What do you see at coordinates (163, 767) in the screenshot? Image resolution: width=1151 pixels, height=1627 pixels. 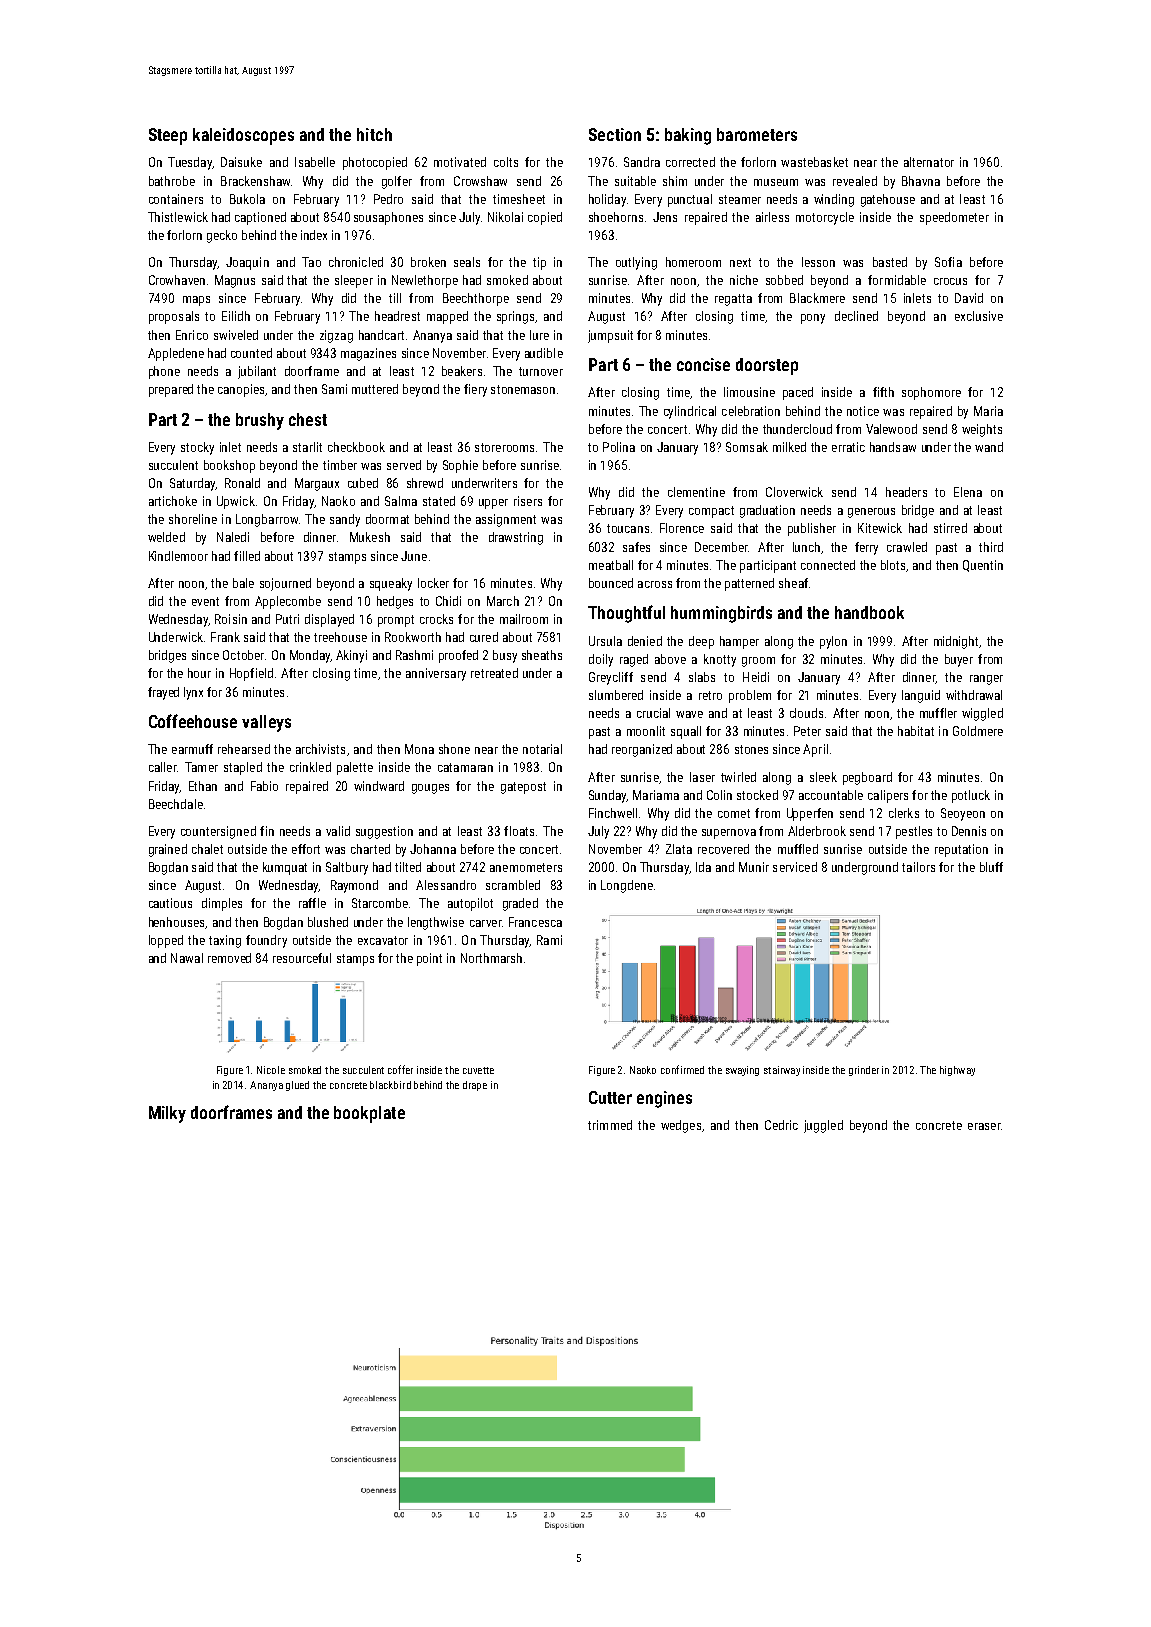 I see `caller` at bounding box center [163, 767].
